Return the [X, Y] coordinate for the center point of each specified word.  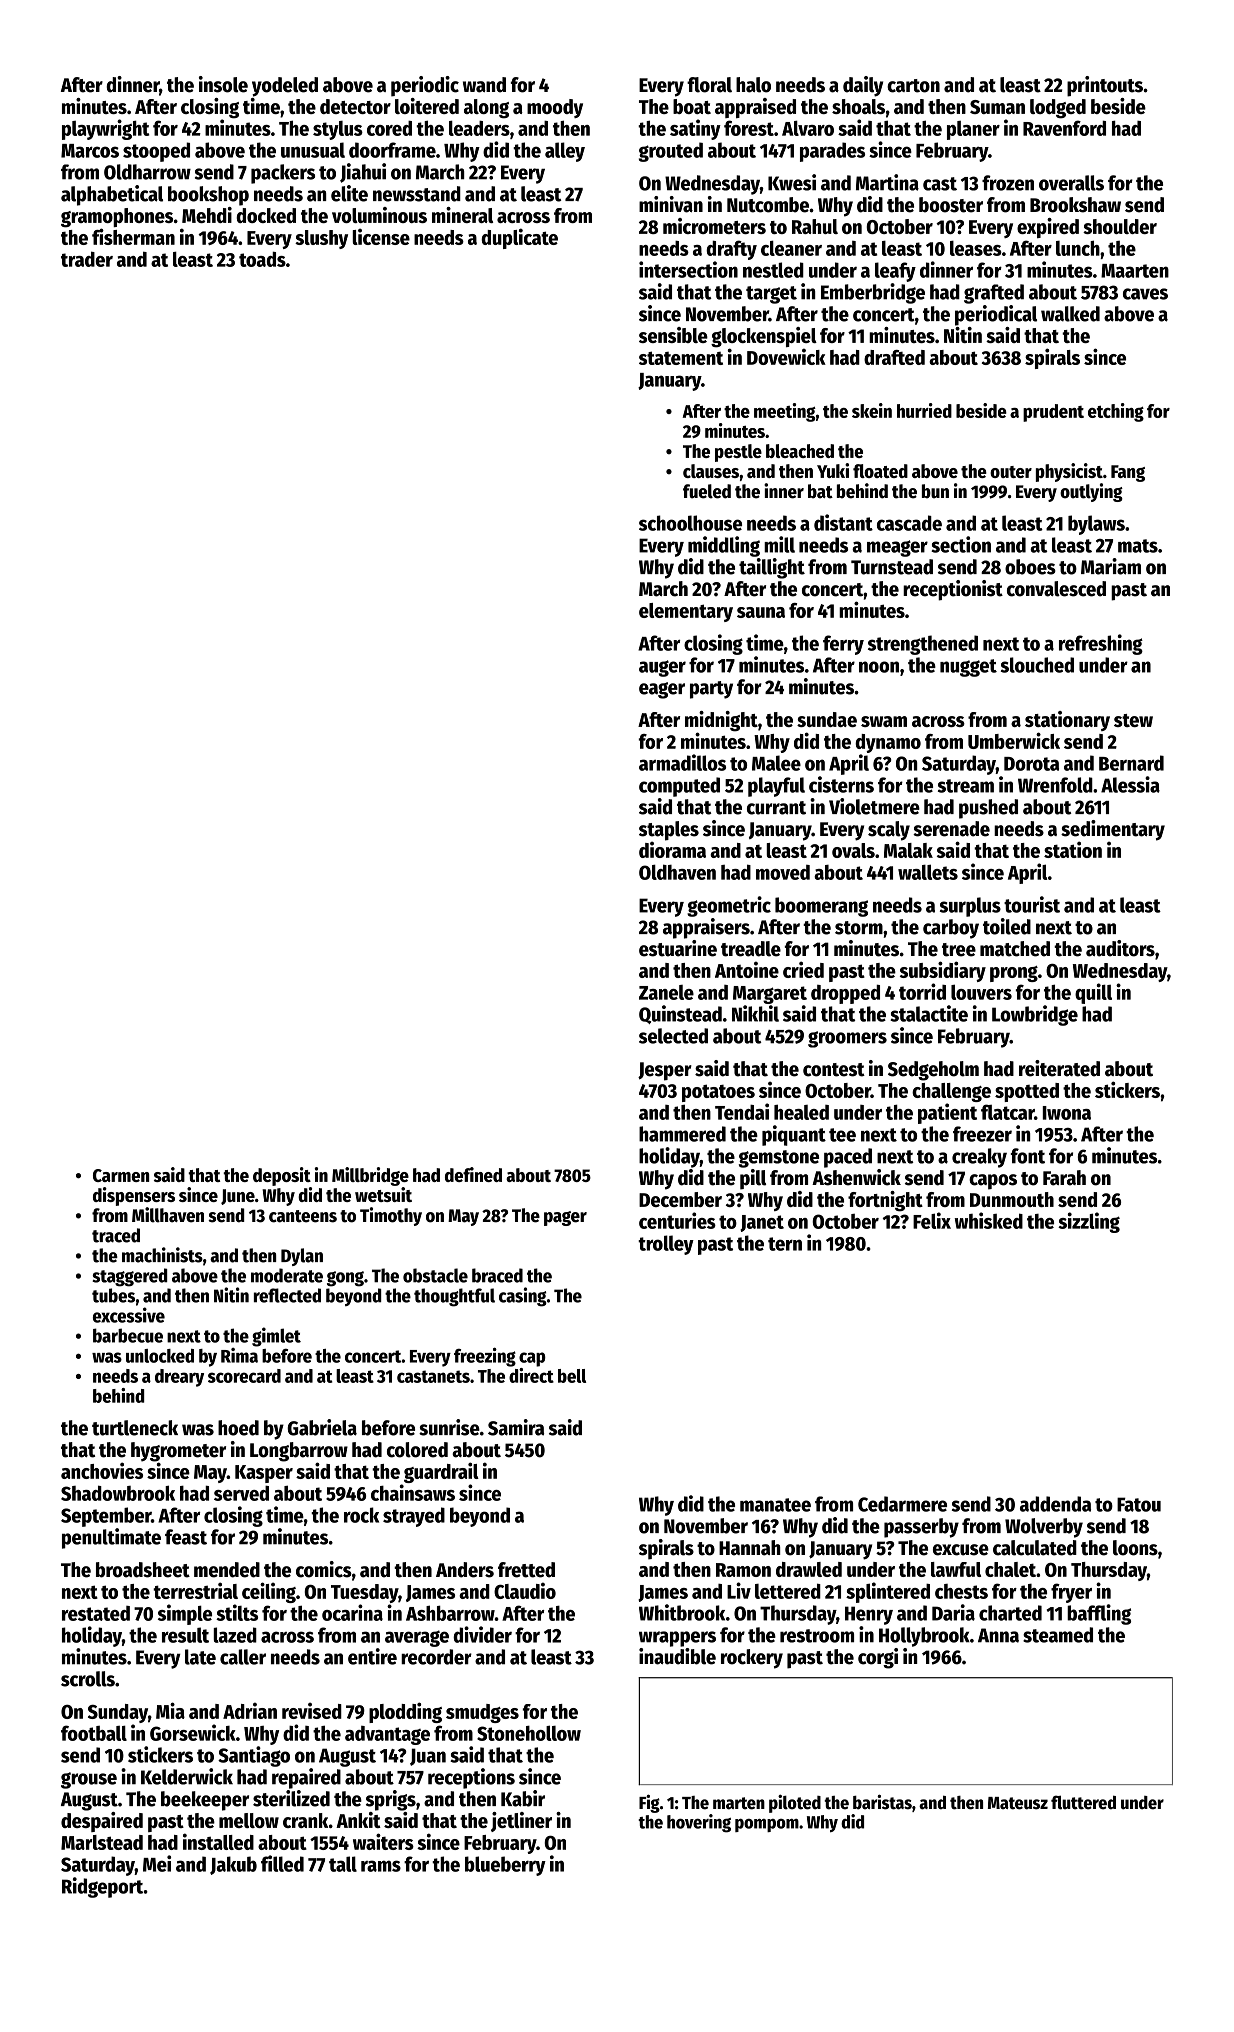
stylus [338, 130]
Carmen [121, 1175]
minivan [671, 204]
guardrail [441, 1472]
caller [243, 1657]
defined [473, 1174]
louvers [981, 992]
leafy [895, 272]
